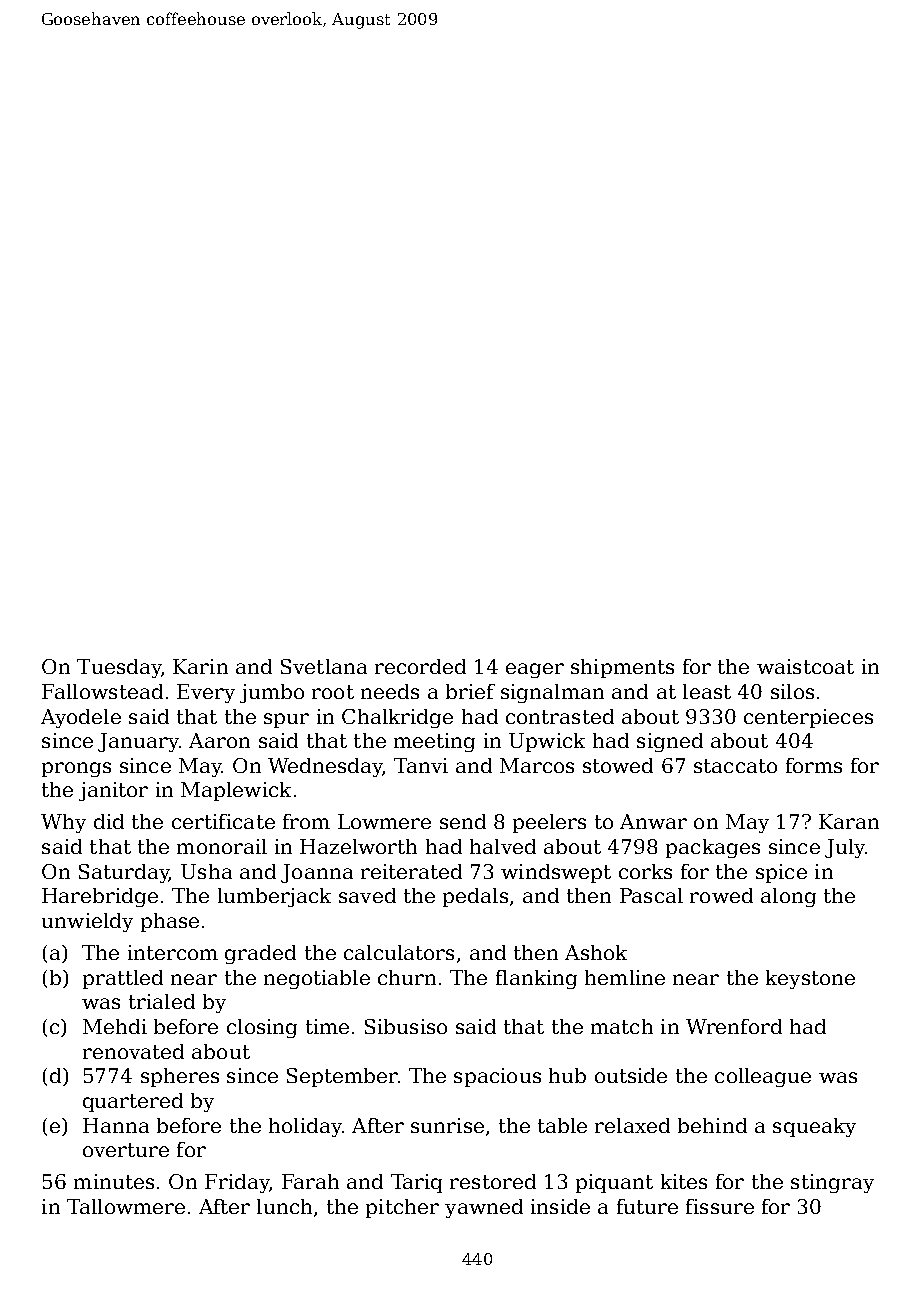 This screenshot has width=924, height=1308. What do you see at coordinates (119, 668) in the screenshot?
I see `Tuesday` at bounding box center [119, 668].
